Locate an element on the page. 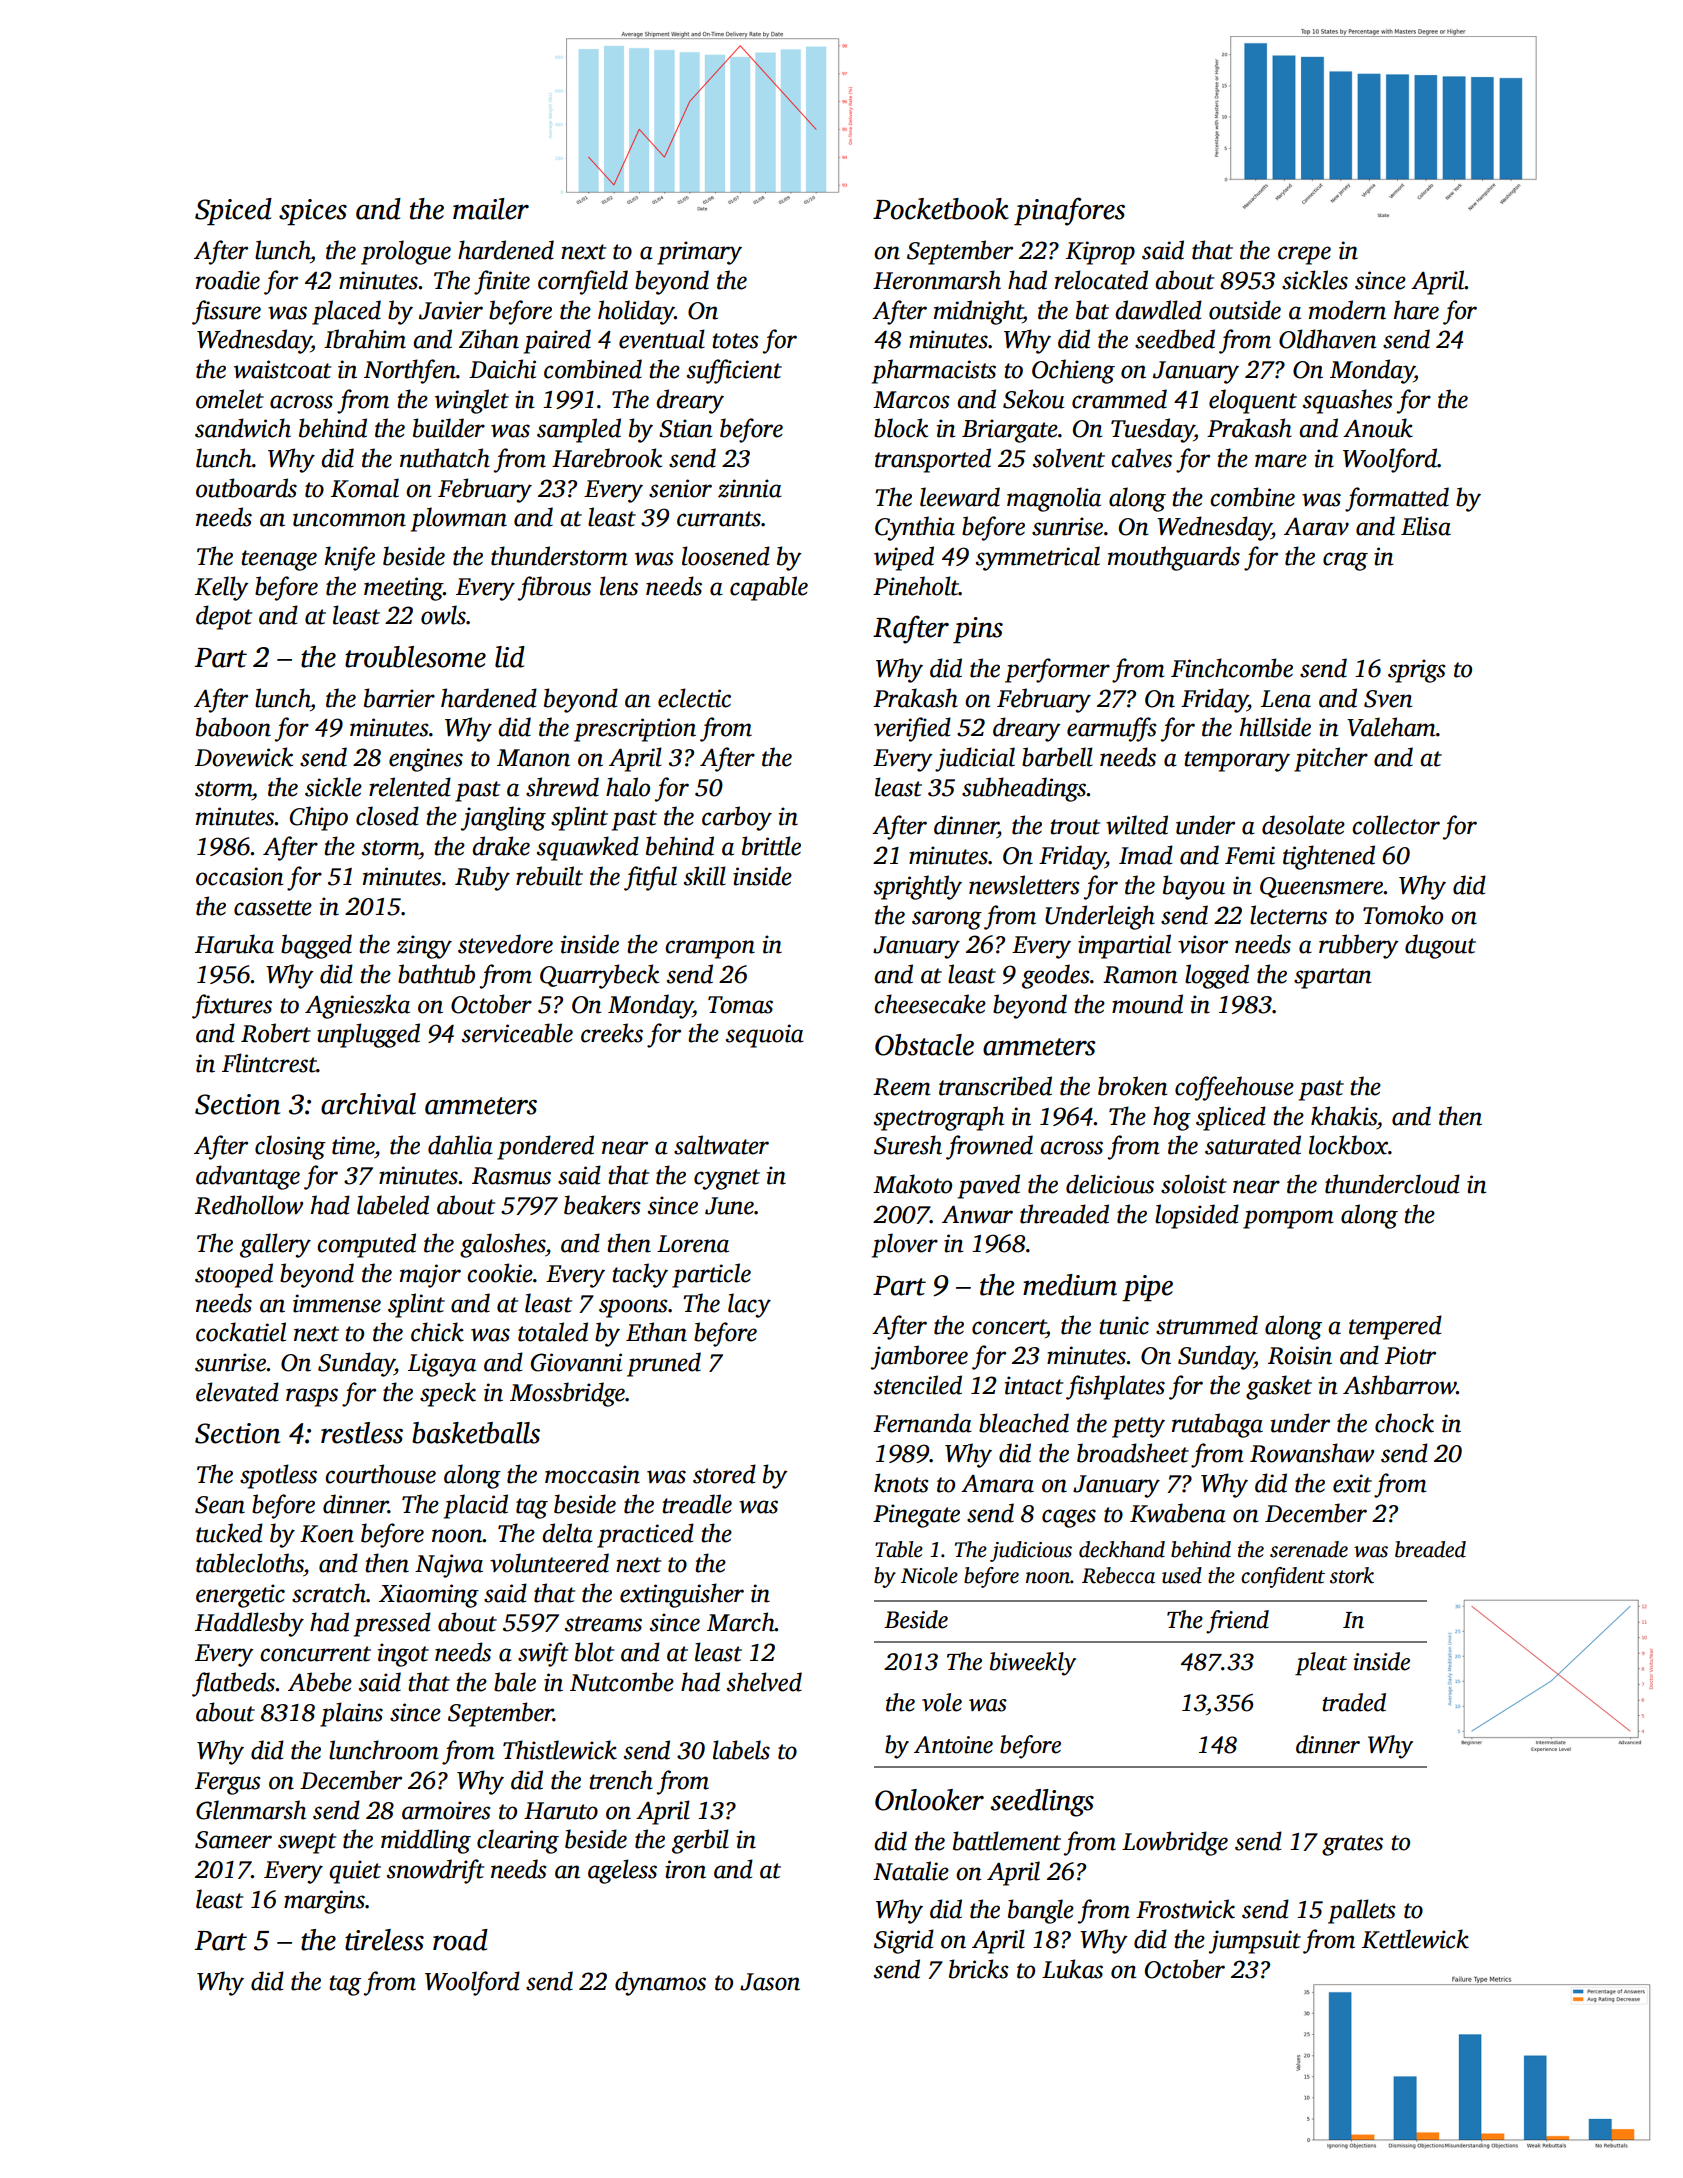 The width and height of the document is (1683, 2178). crepe is located at coordinates (1304, 255).
